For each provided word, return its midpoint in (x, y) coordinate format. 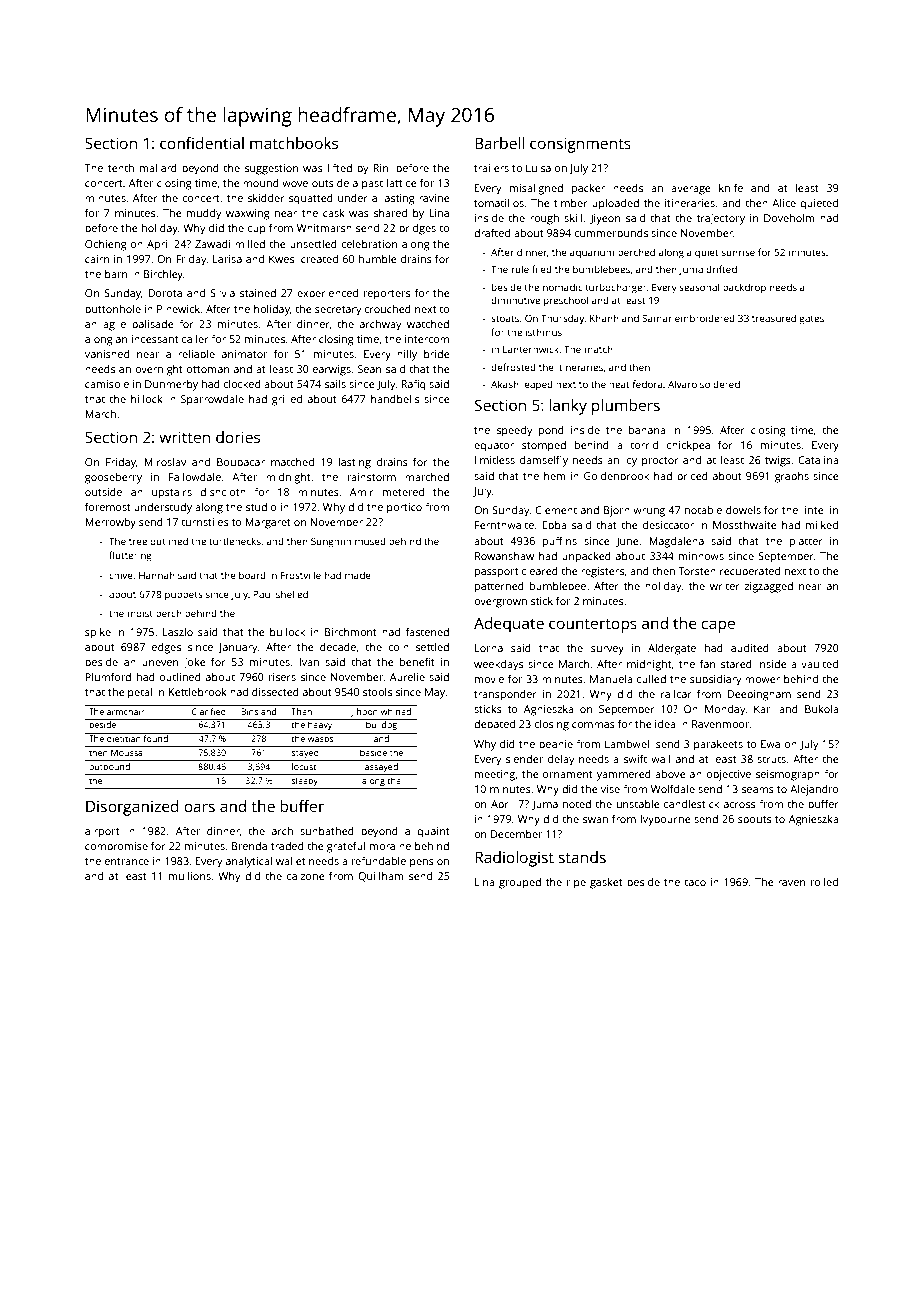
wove (295, 184)
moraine (390, 846)
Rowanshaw (504, 556)
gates (811, 320)
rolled (824, 882)
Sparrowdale (212, 400)
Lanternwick (531, 349)
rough (544, 219)
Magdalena (676, 542)
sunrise (738, 252)
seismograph (788, 775)
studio (261, 507)
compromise (116, 847)
